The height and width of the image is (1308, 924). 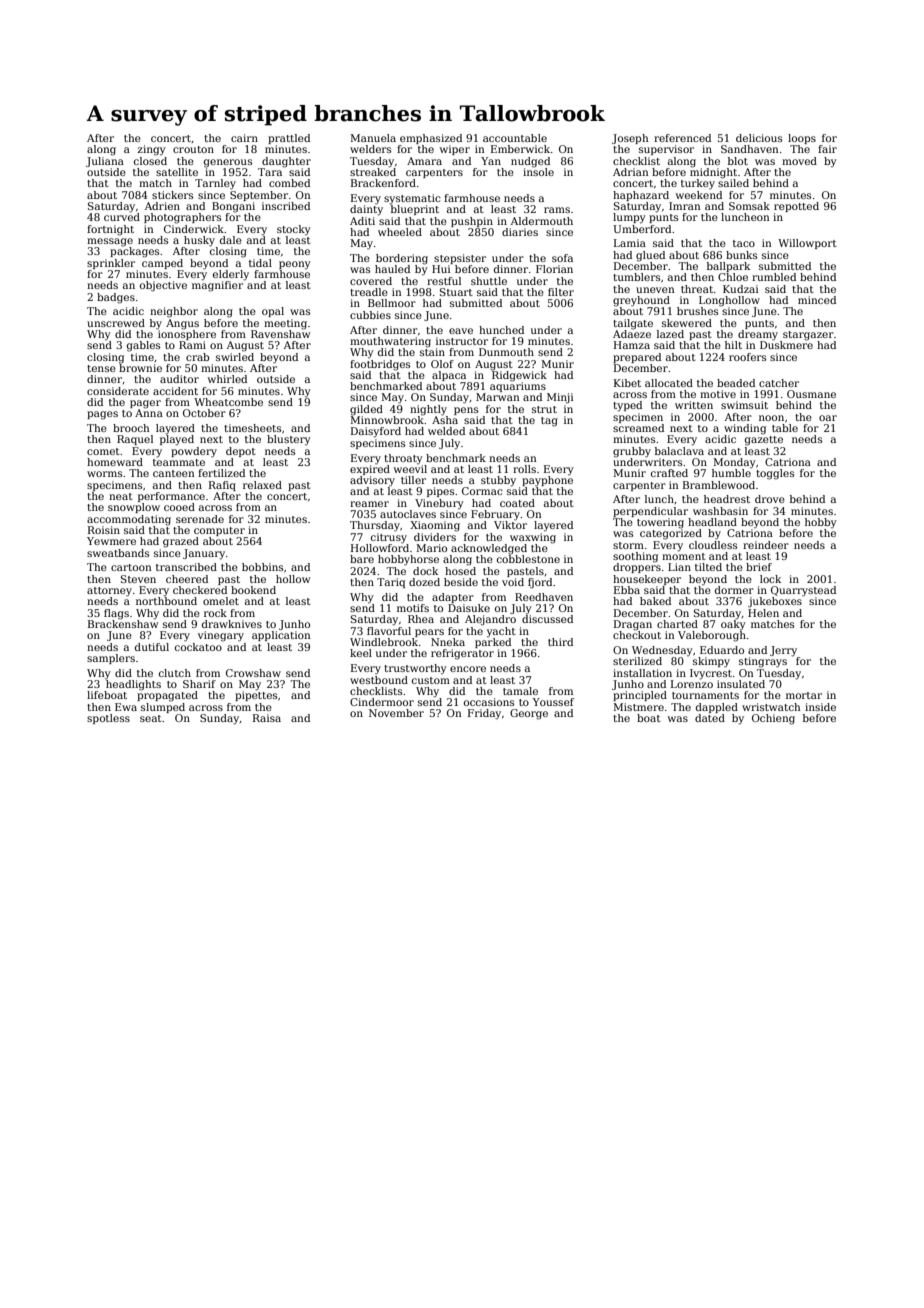 What do you see at coordinates (682, 138) in the image?
I see `referenced` at bounding box center [682, 138].
